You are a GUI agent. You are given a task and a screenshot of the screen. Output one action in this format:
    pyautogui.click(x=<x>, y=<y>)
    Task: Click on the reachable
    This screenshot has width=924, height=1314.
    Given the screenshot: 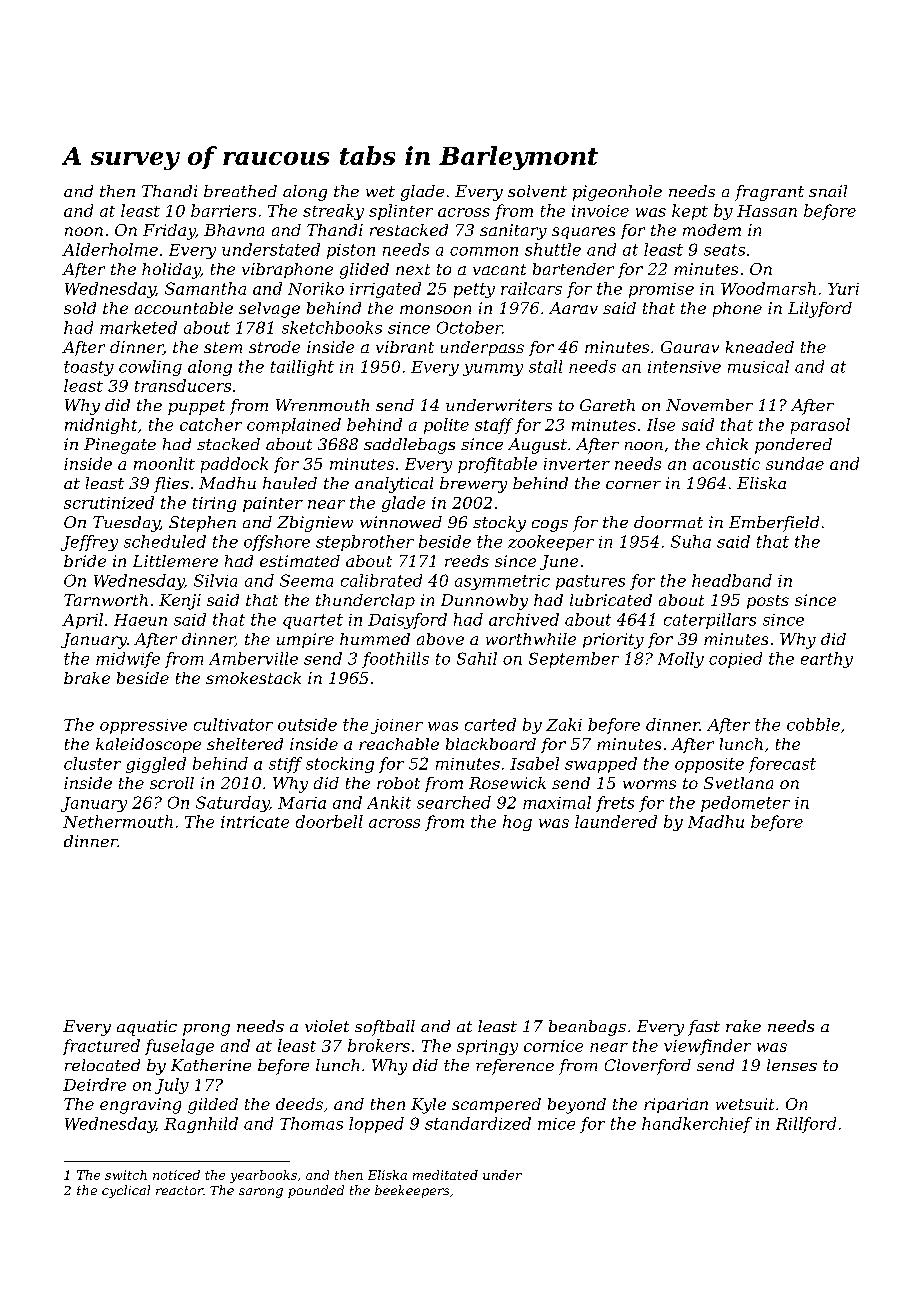 What is the action you would take?
    pyautogui.click(x=399, y=744)
